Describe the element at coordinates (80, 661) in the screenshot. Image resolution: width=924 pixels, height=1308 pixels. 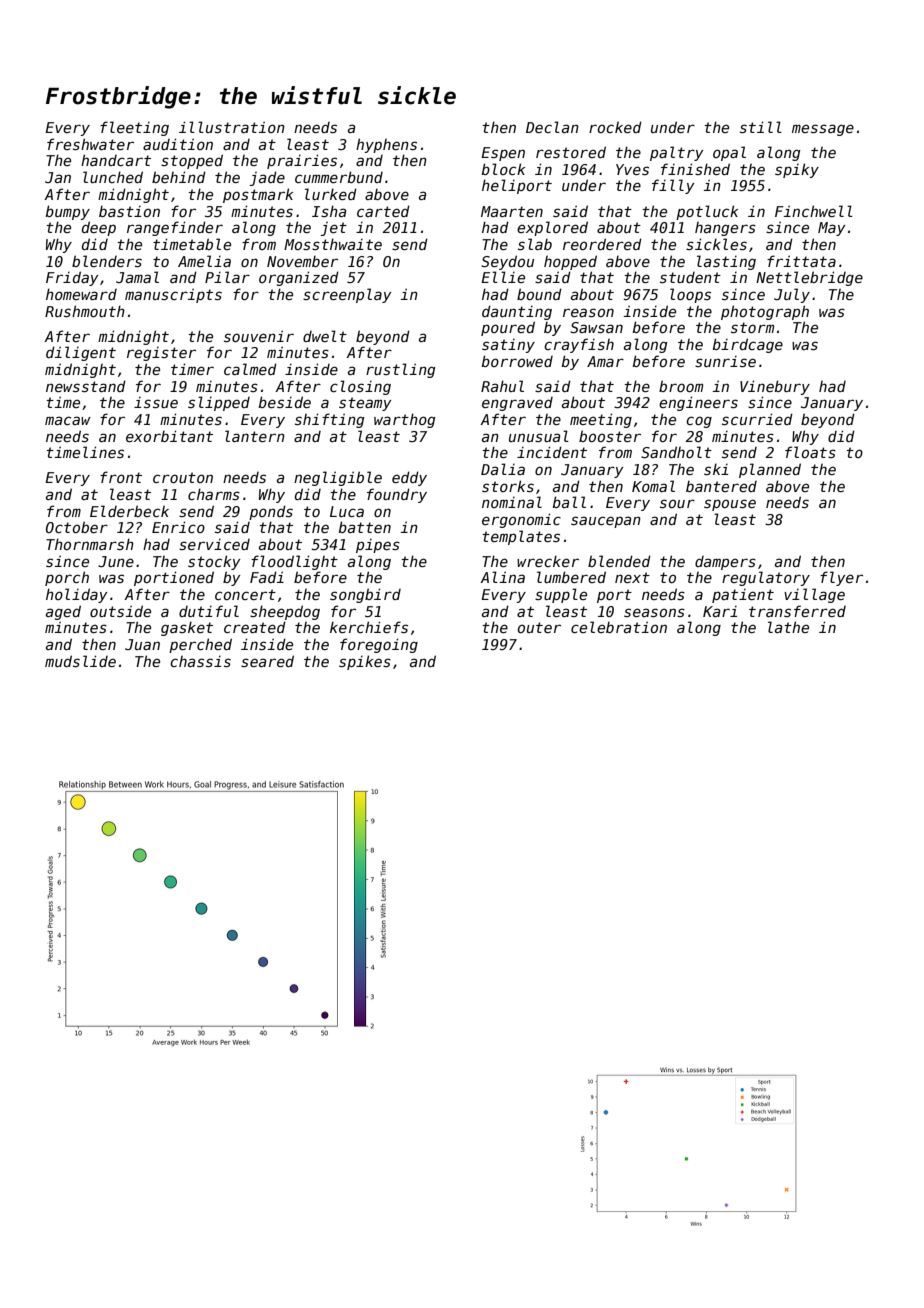
I see `mudslide` at that location.
